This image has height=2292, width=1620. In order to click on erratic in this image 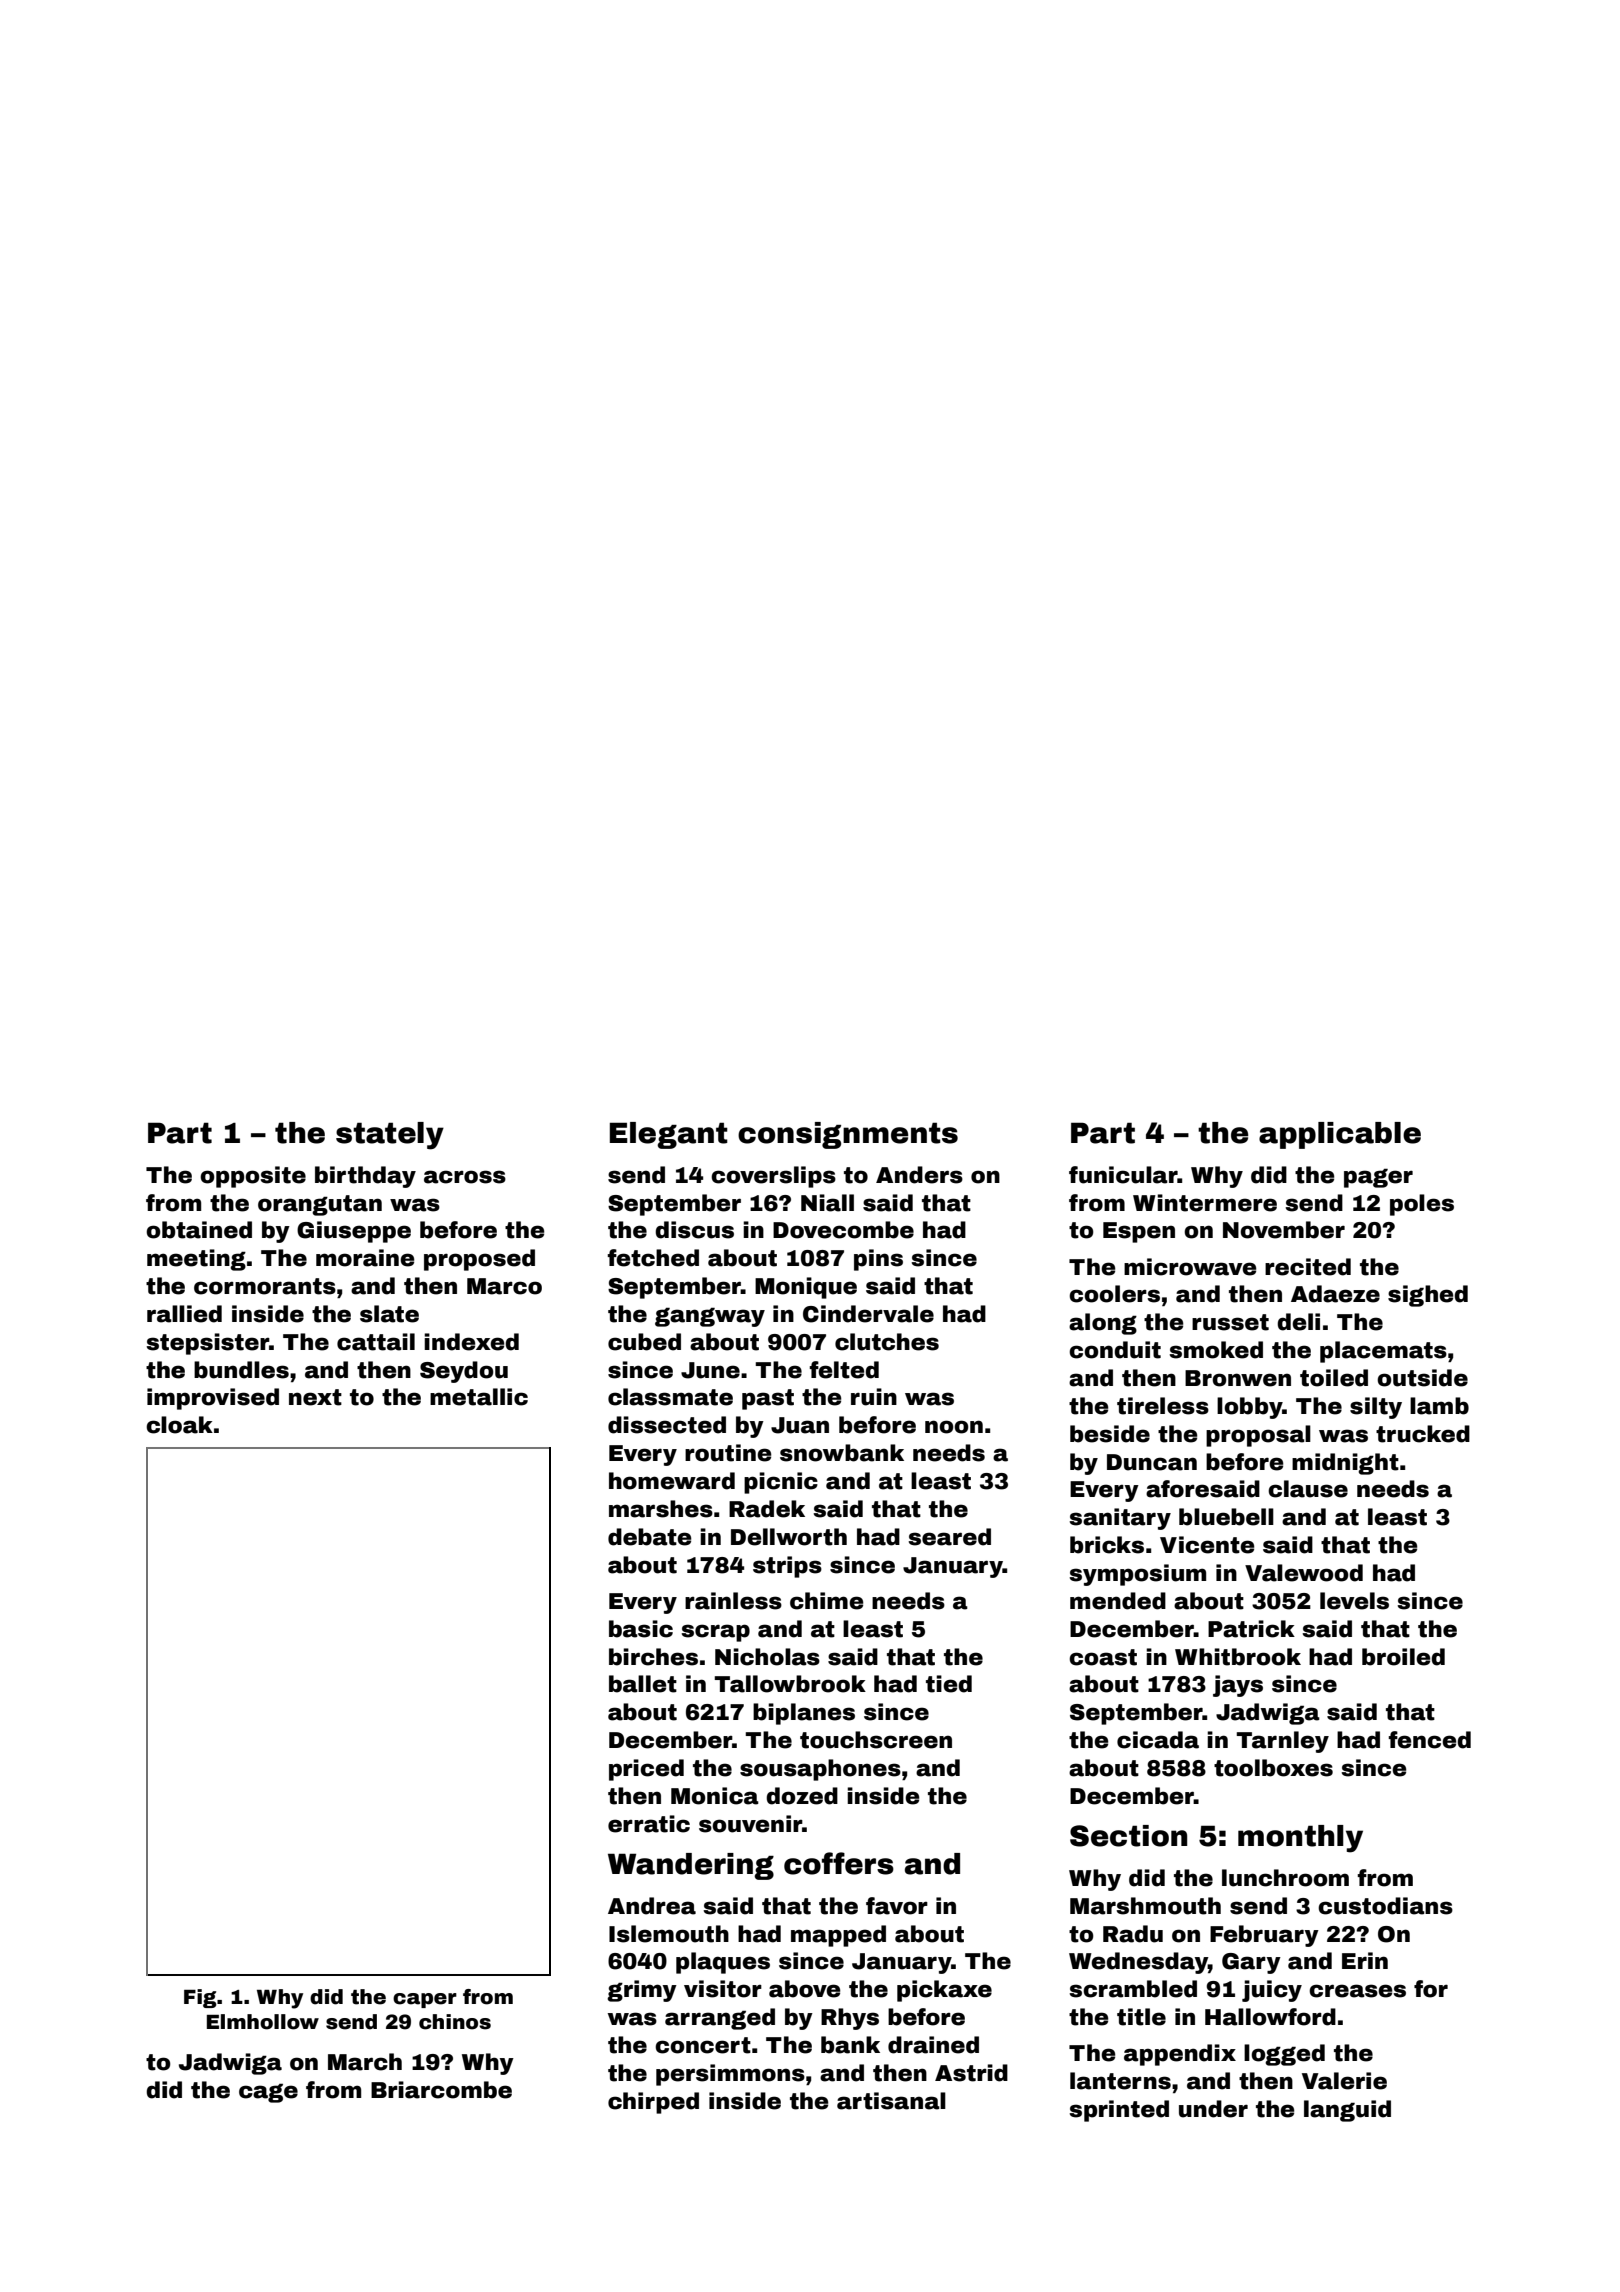, I will do `click(649, 1824)`.
